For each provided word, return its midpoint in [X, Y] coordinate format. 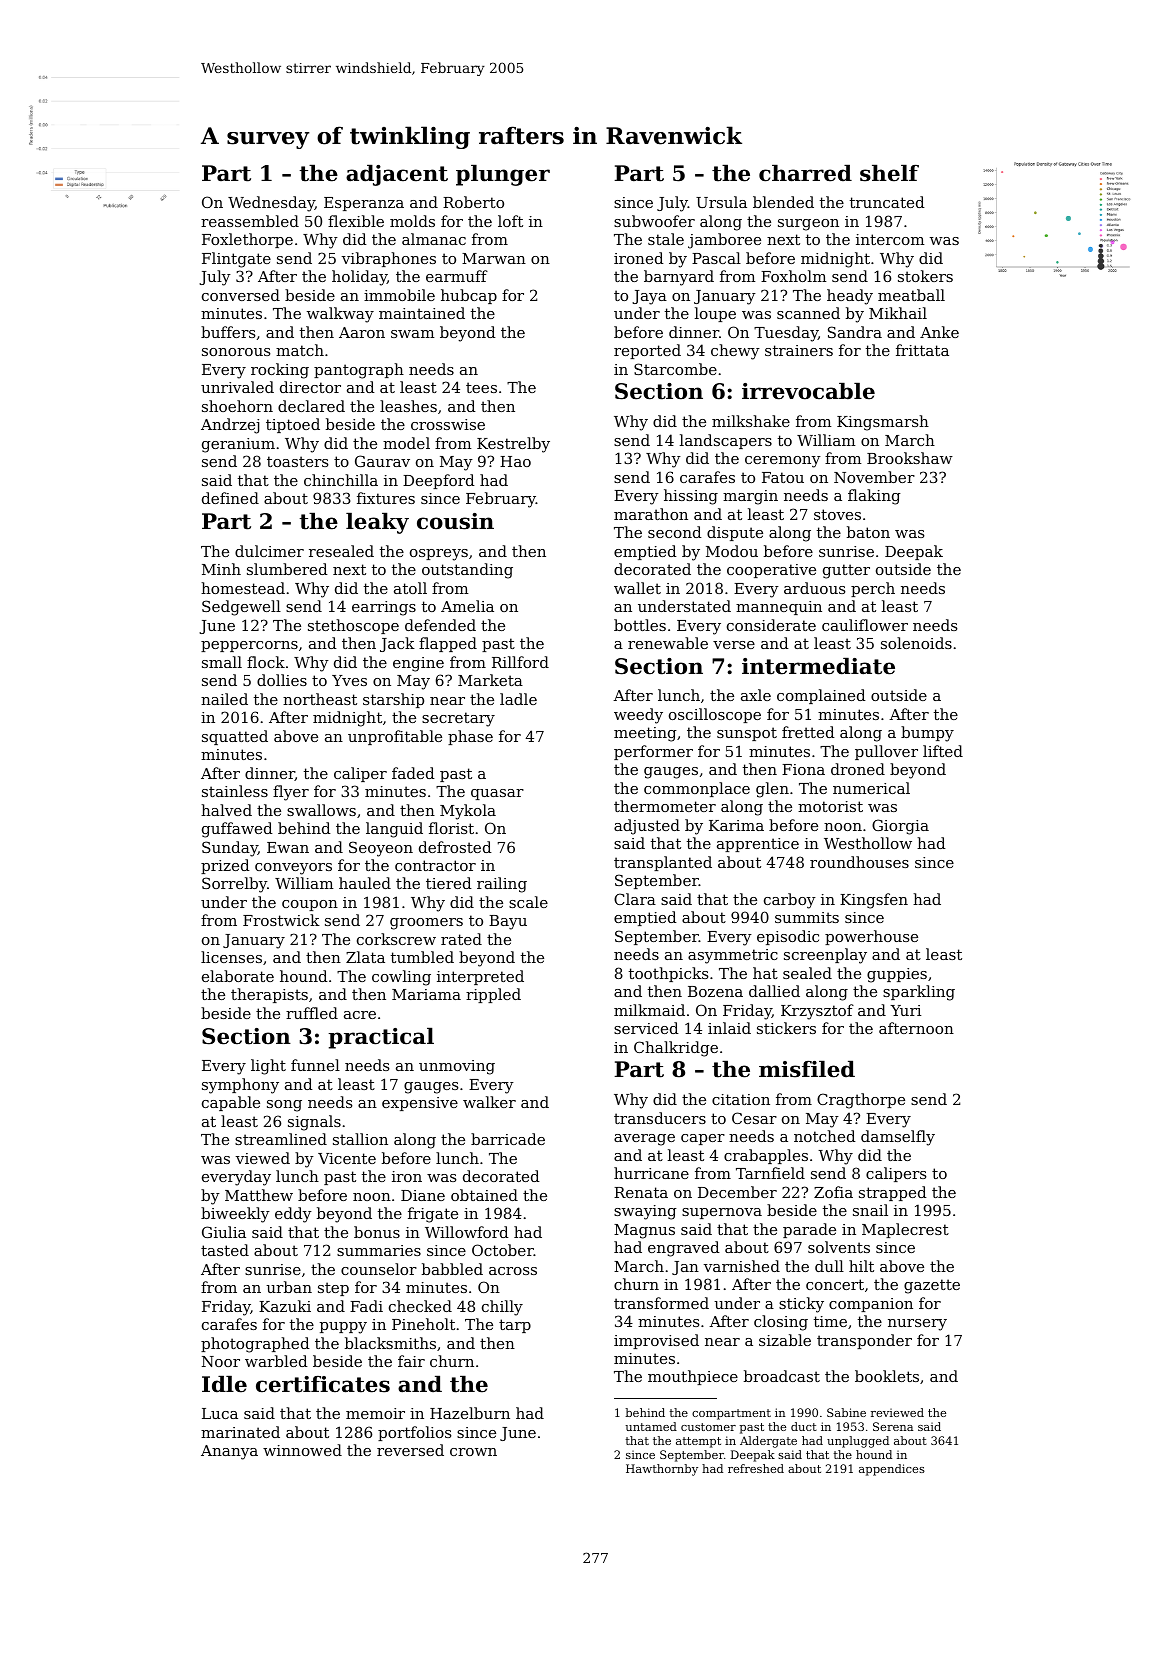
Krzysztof [817, 1012]
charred [805, 173]
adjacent [397, 175]
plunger [503, 175]
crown [473, 1452]
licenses [231, 957]
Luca [220, 1413]
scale [528, 902]
